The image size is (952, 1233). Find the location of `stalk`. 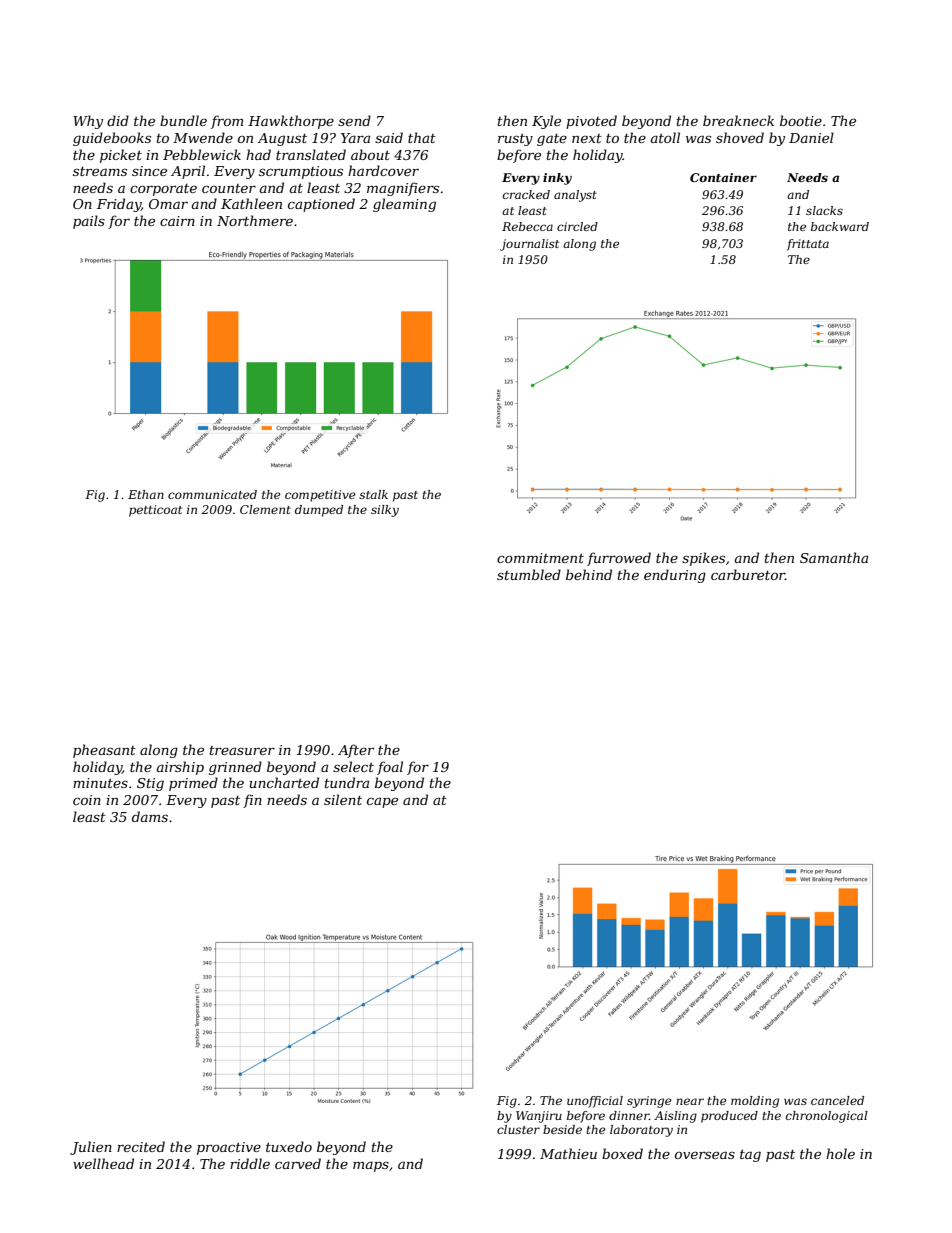

stalk is located at coordinates (373, 494).
